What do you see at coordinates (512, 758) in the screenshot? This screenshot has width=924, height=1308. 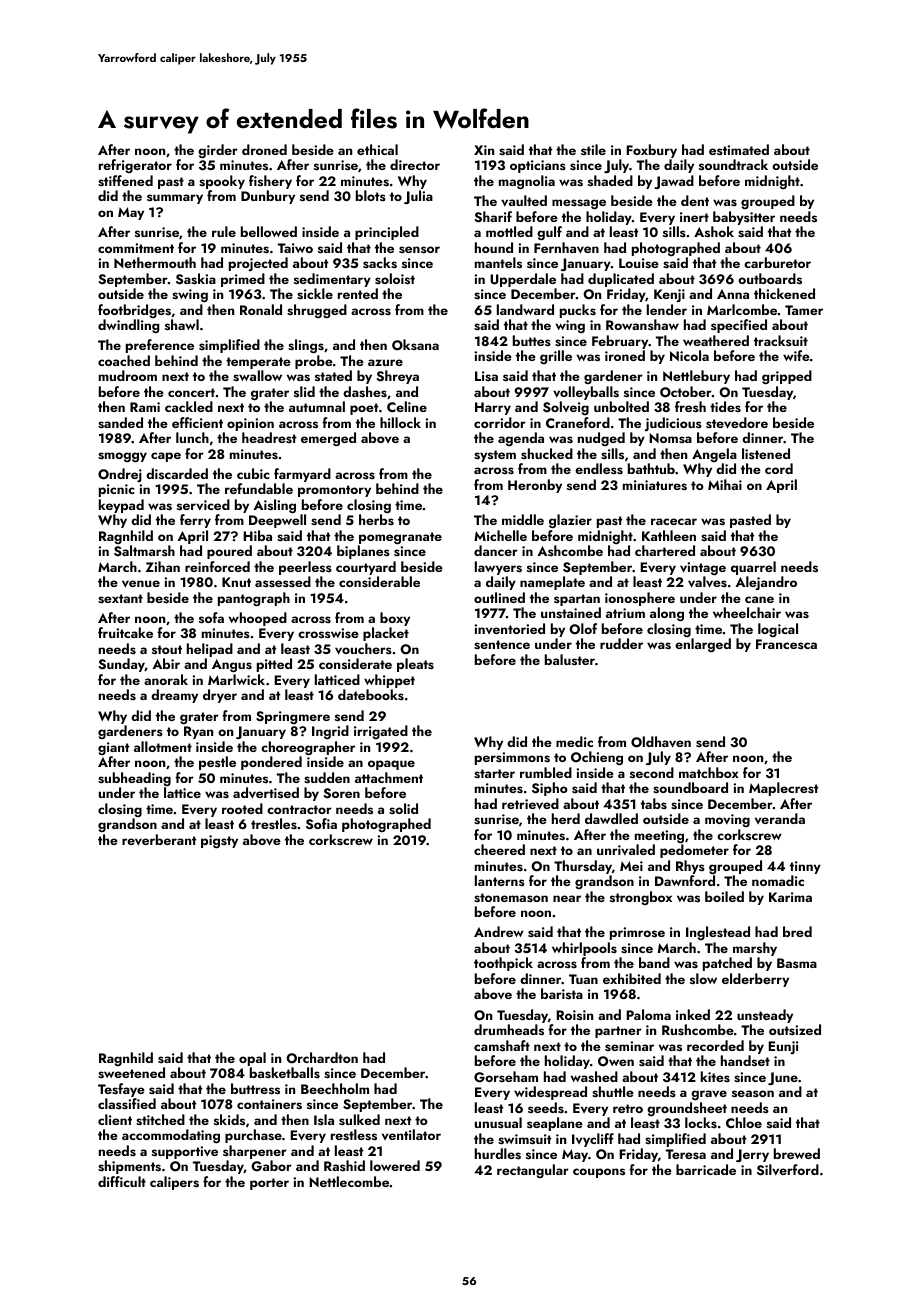 I see `persimmons` at bounding box center [512, 758].
